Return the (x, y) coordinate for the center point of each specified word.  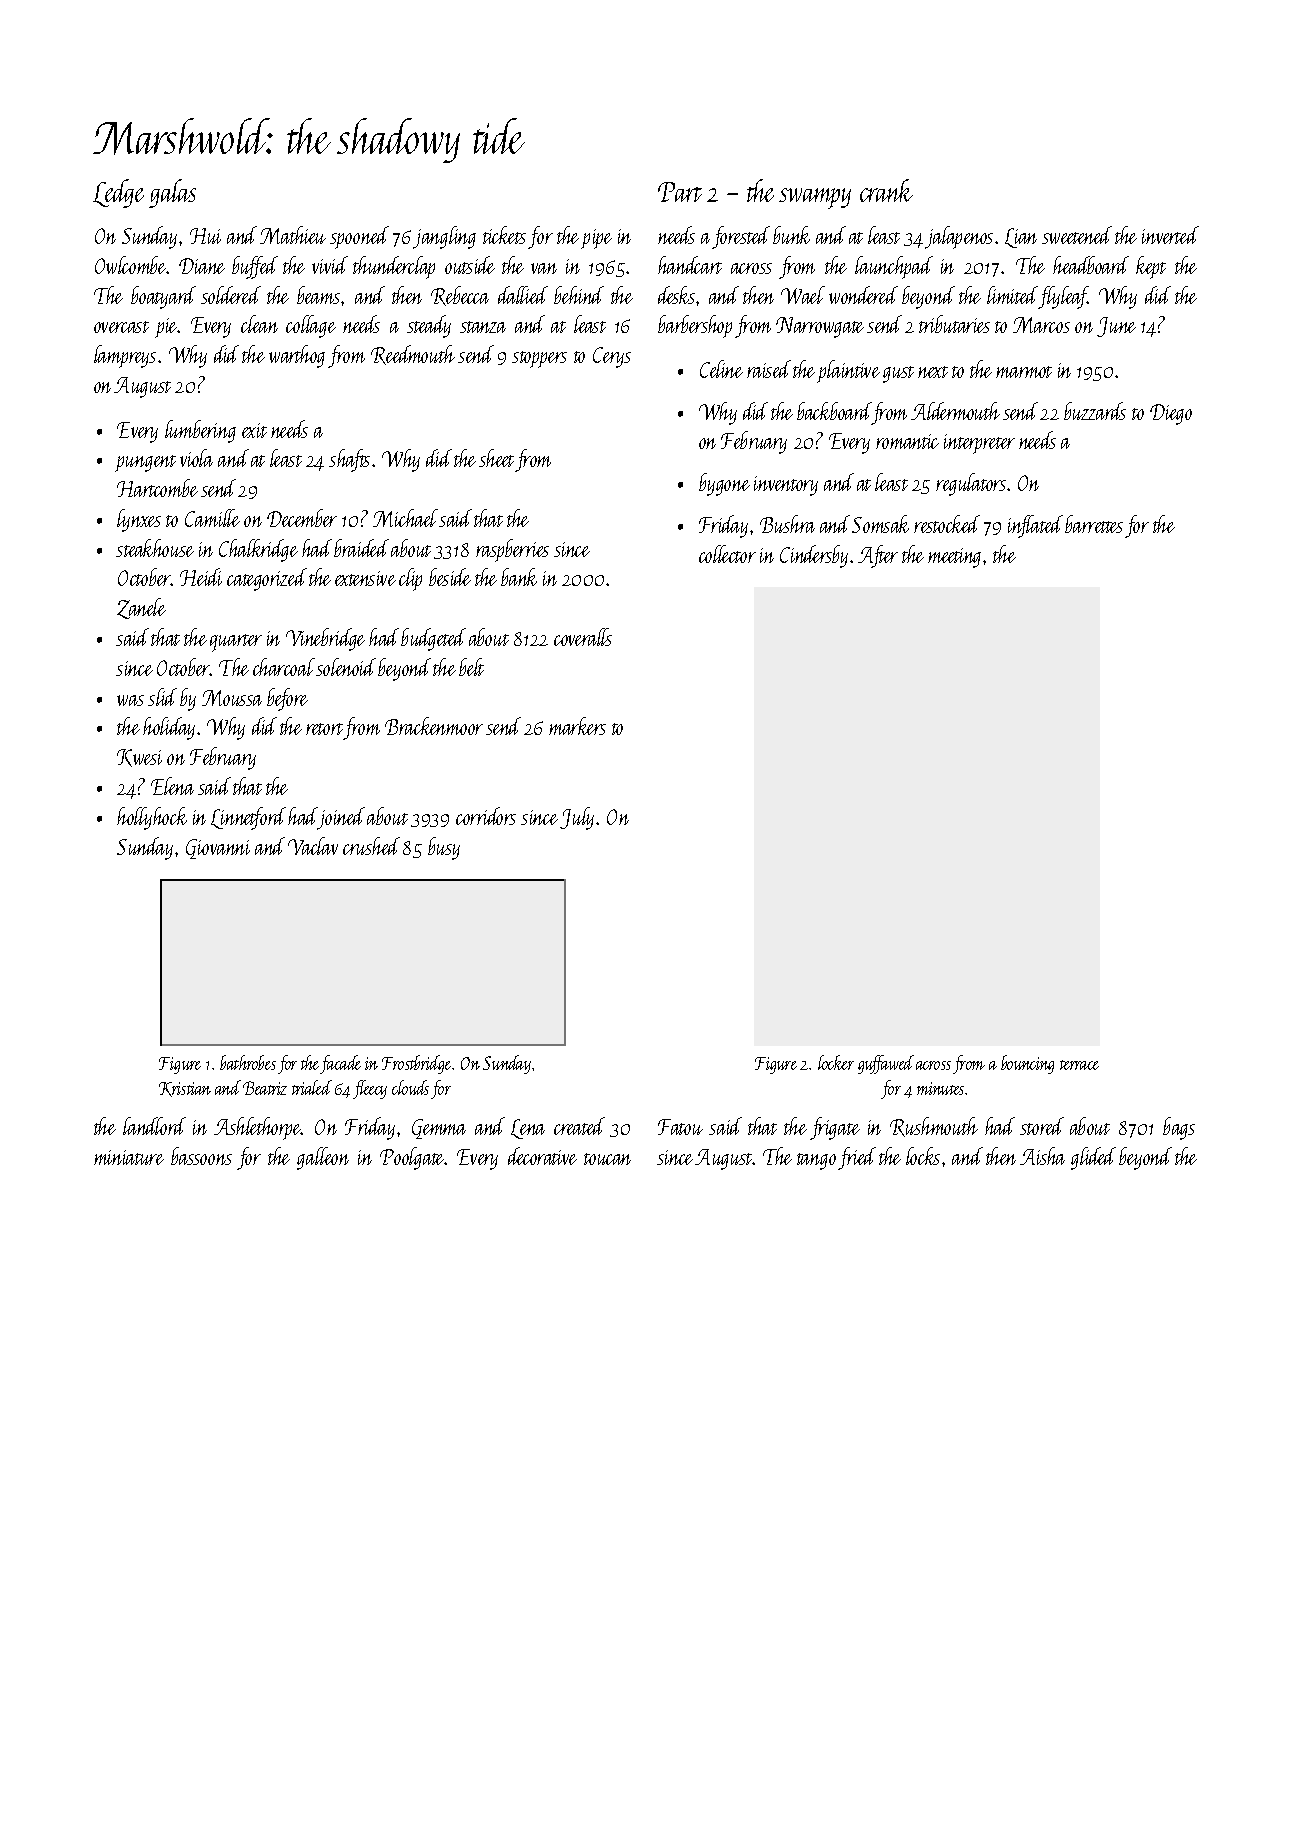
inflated (1035, 526)
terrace (1079, 1065)
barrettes (1094, 524)
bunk (791, 235)
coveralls (583, 637)
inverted (1170, 235)
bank (519, 577)
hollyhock (152, 818)
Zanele (141, 608)
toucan (607, 1159)
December (302, 518)
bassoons (201, 1156)
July (577, 818)
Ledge (118, 193)
